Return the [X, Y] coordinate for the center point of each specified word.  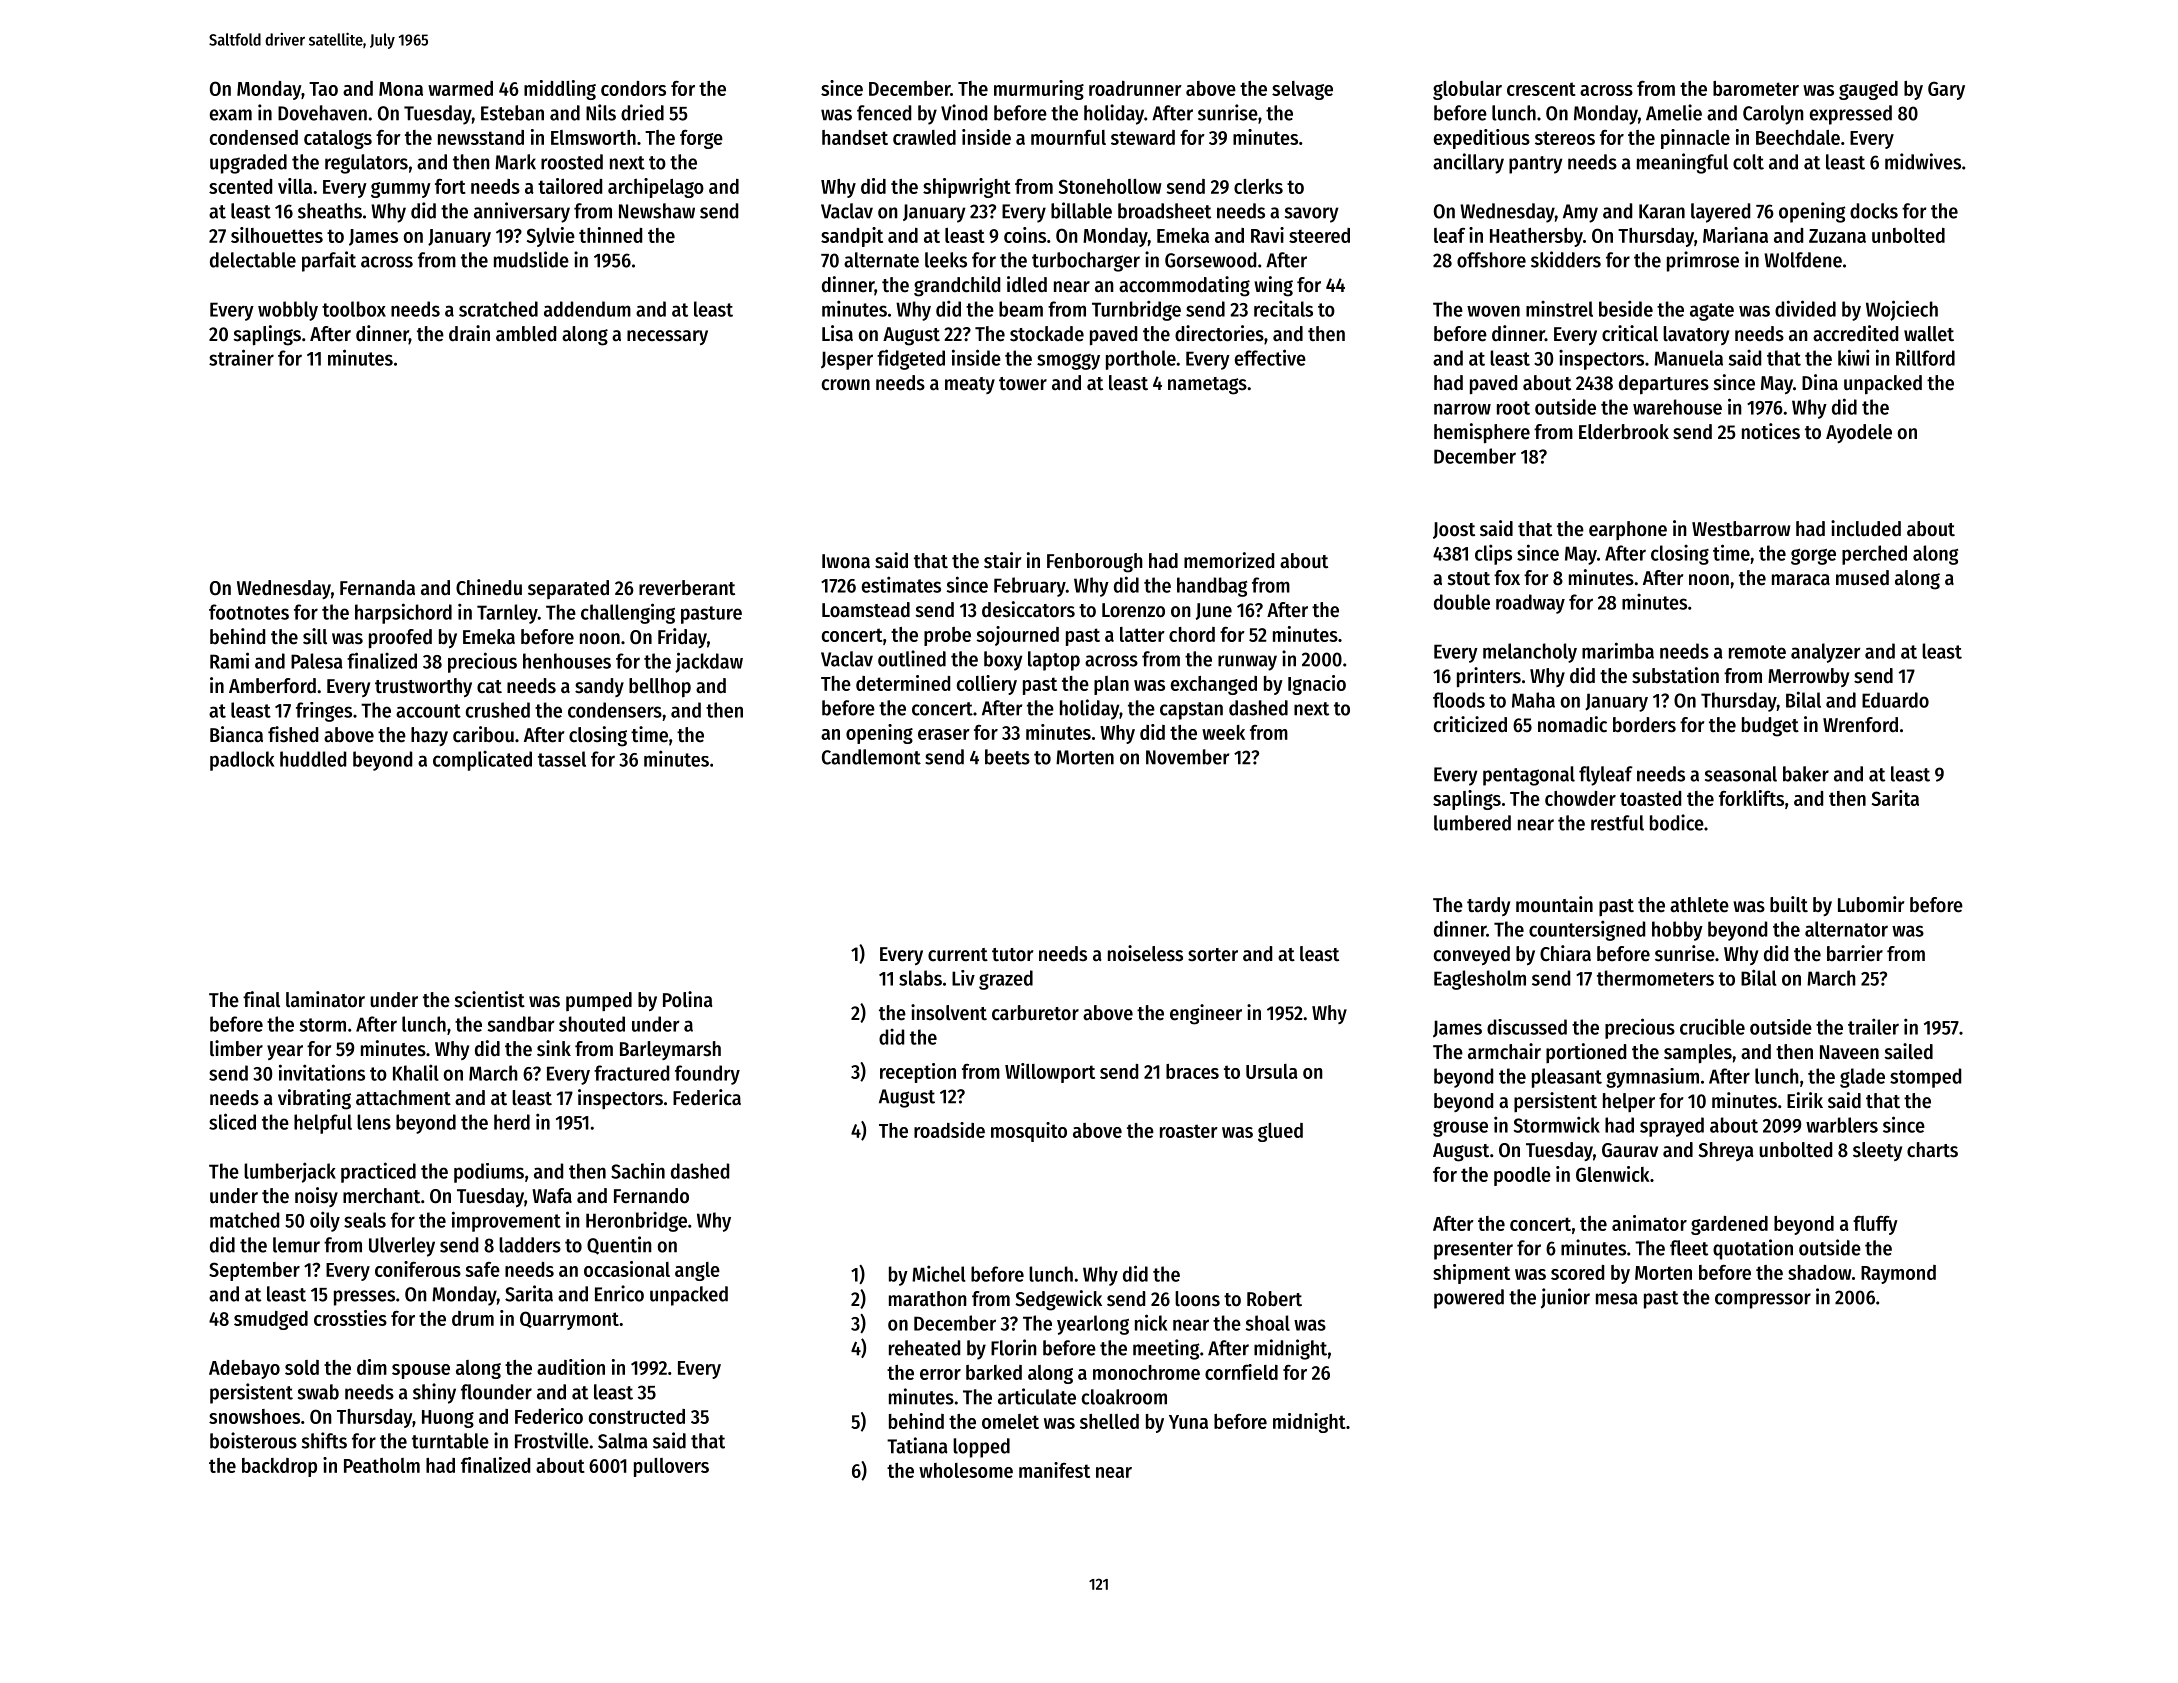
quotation [1753, 1249]
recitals [1283, 308]
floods [1459, 700]
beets [1007, 757]
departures [1664, 385]
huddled [313, 759]
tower [1023, 384]
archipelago [656, 188]
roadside [949, 1130]
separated [568, 589]
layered [1720, 213]
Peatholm [382, 1465]
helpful [323, 1124]
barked [994, 1372]
